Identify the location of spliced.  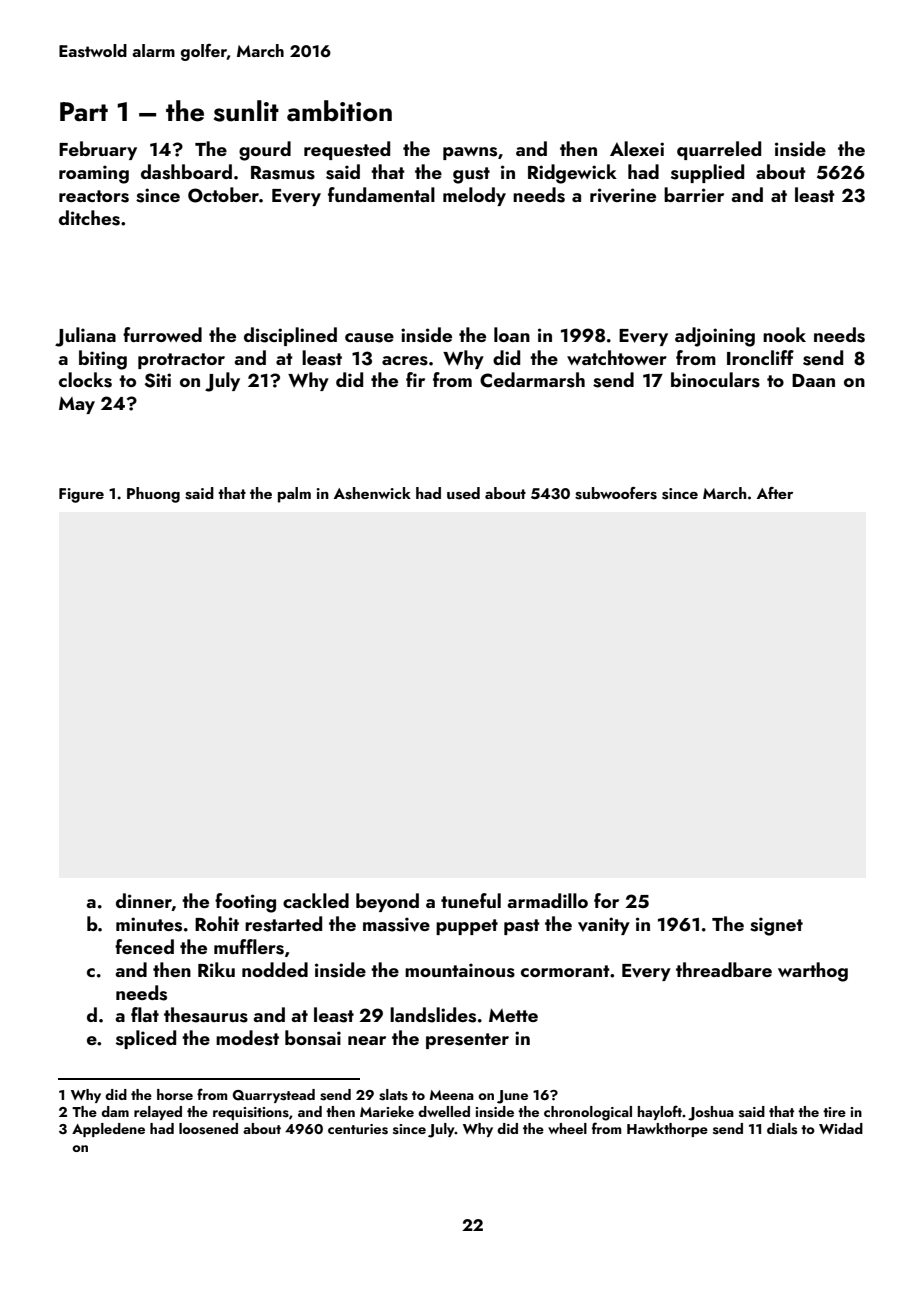
(146, 1039).
